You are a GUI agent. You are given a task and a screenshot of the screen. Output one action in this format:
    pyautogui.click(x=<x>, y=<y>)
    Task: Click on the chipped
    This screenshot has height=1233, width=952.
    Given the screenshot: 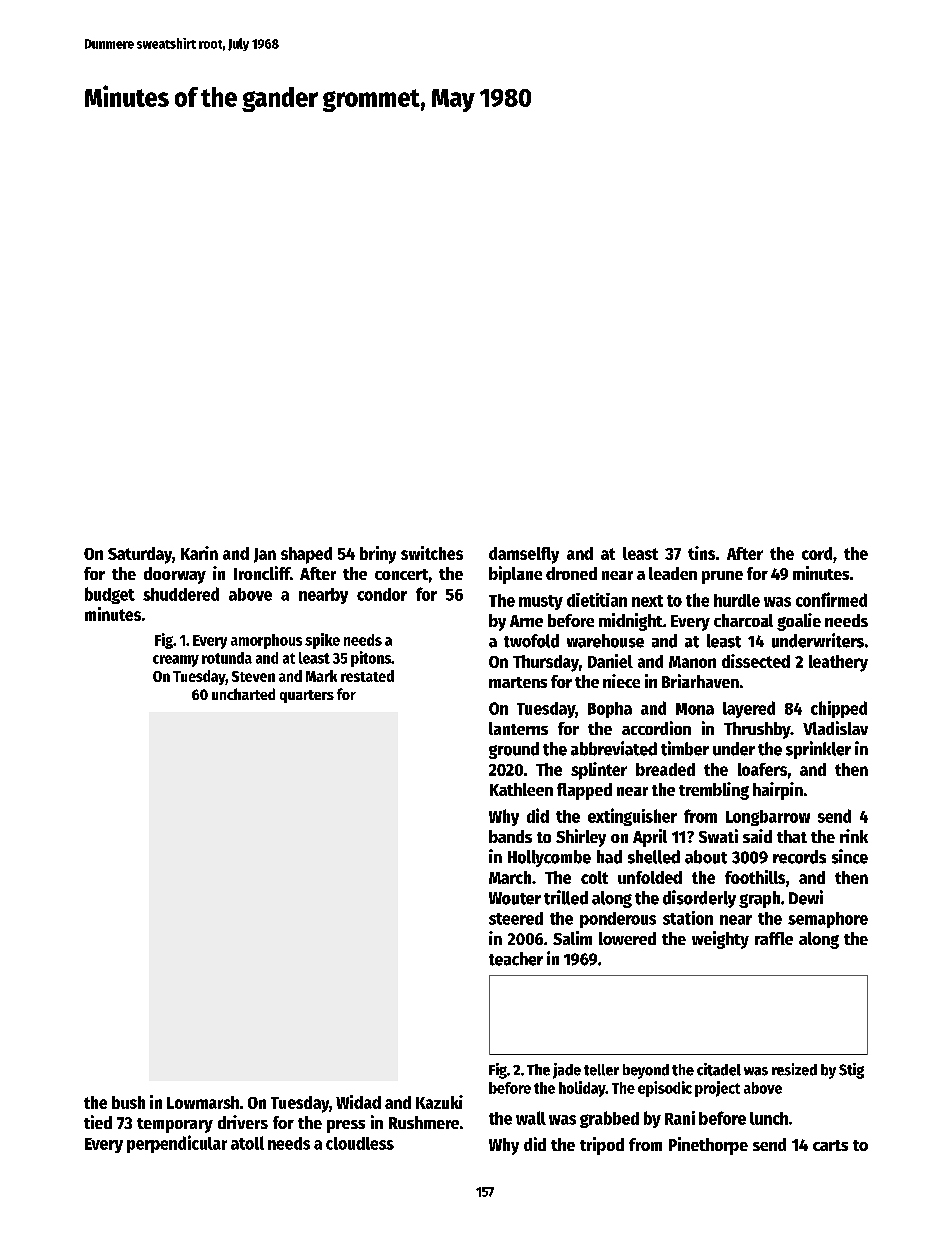 What is the action you would take?
    pyautogui.click(x=839, y=709)
